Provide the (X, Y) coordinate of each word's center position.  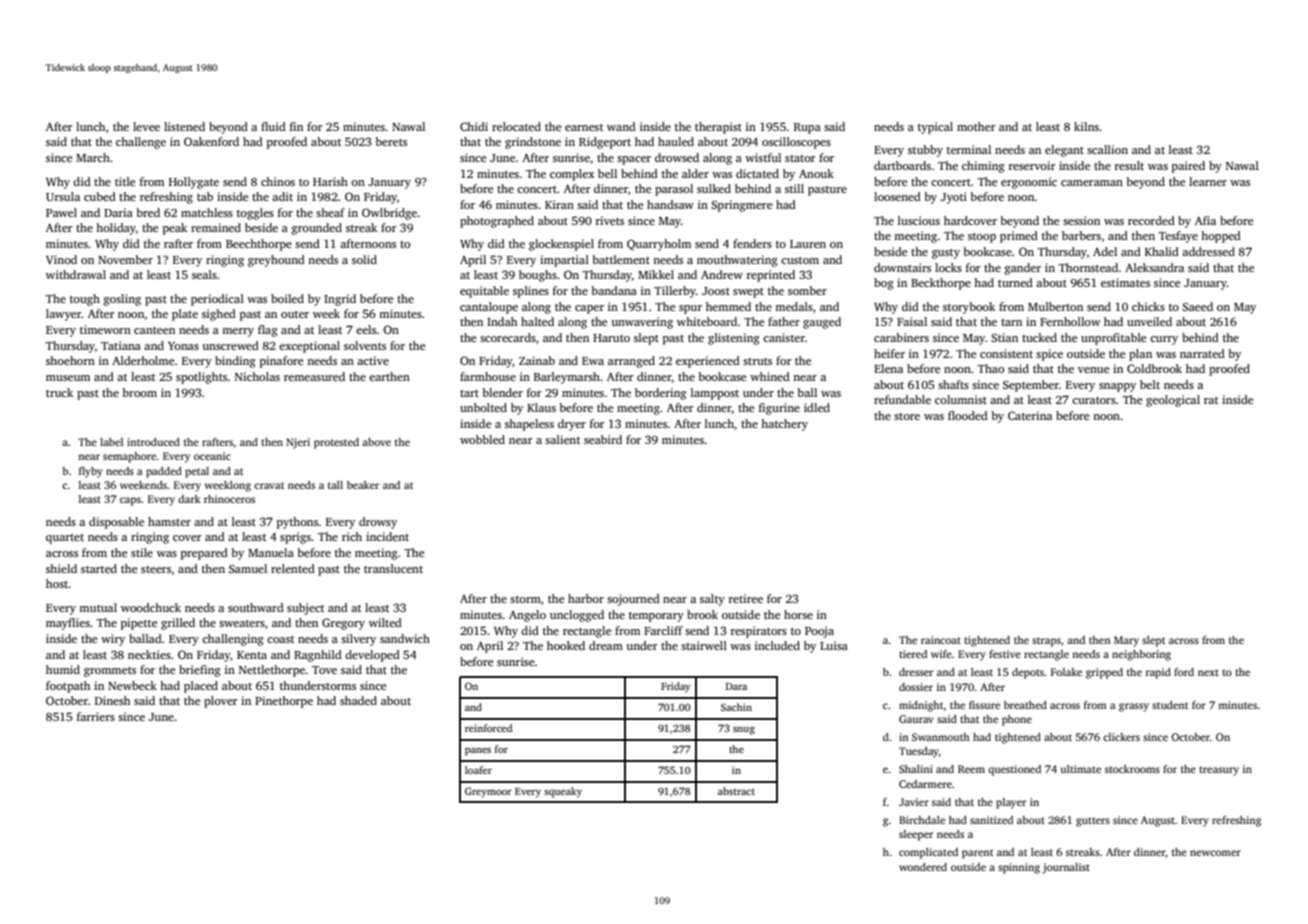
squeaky (563, 792)
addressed (1208, 251)
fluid (273, 126)
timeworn (105, 329)
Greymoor (488, 792)
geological (1173, 401)
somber (807, 290)
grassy (1134, 707)
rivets (610, 220)
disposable (116, 523)
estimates (1125, 282)
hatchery (784, 425)
